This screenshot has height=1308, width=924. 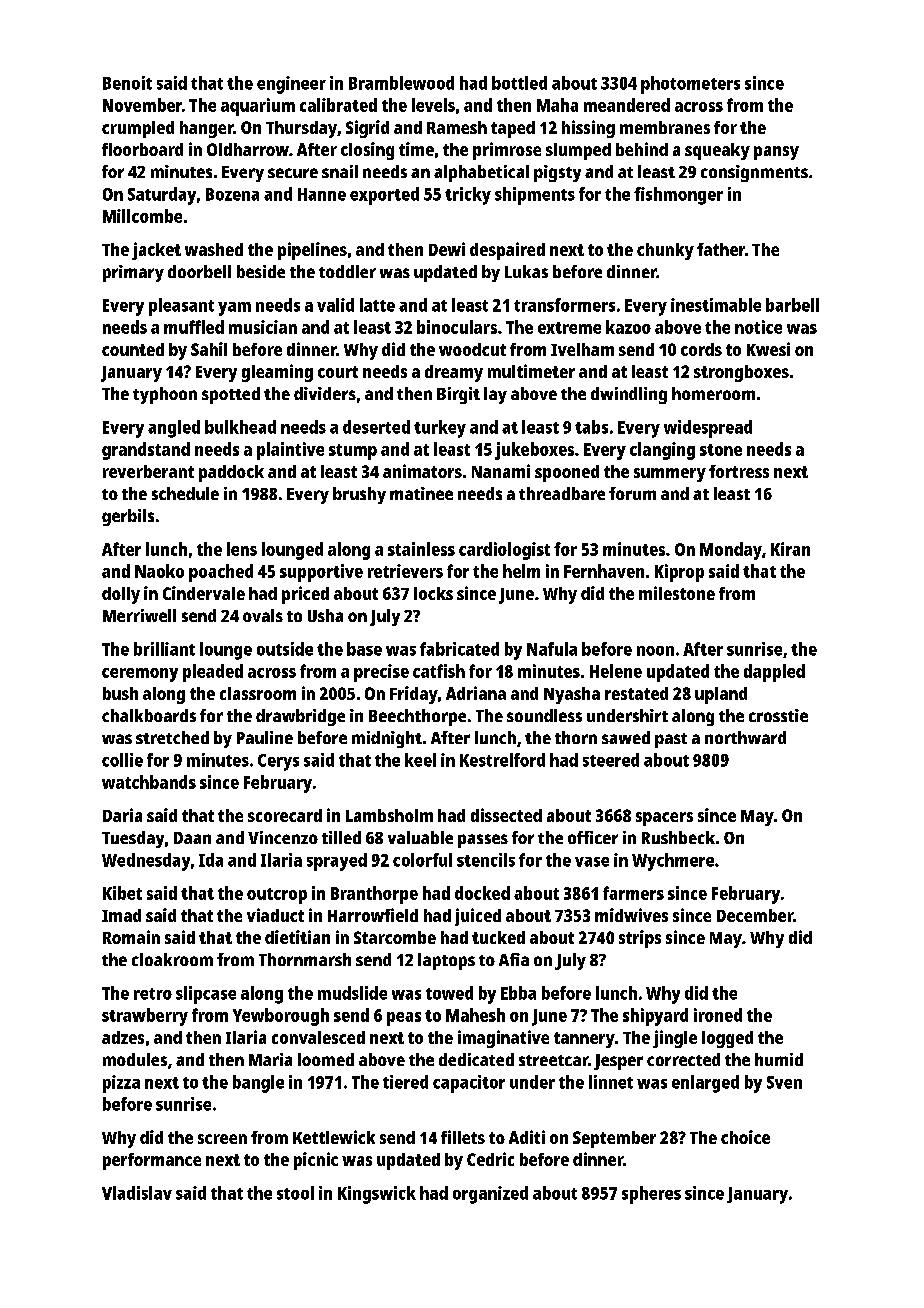 I want to click on helm, so click(x=521, y=571).
